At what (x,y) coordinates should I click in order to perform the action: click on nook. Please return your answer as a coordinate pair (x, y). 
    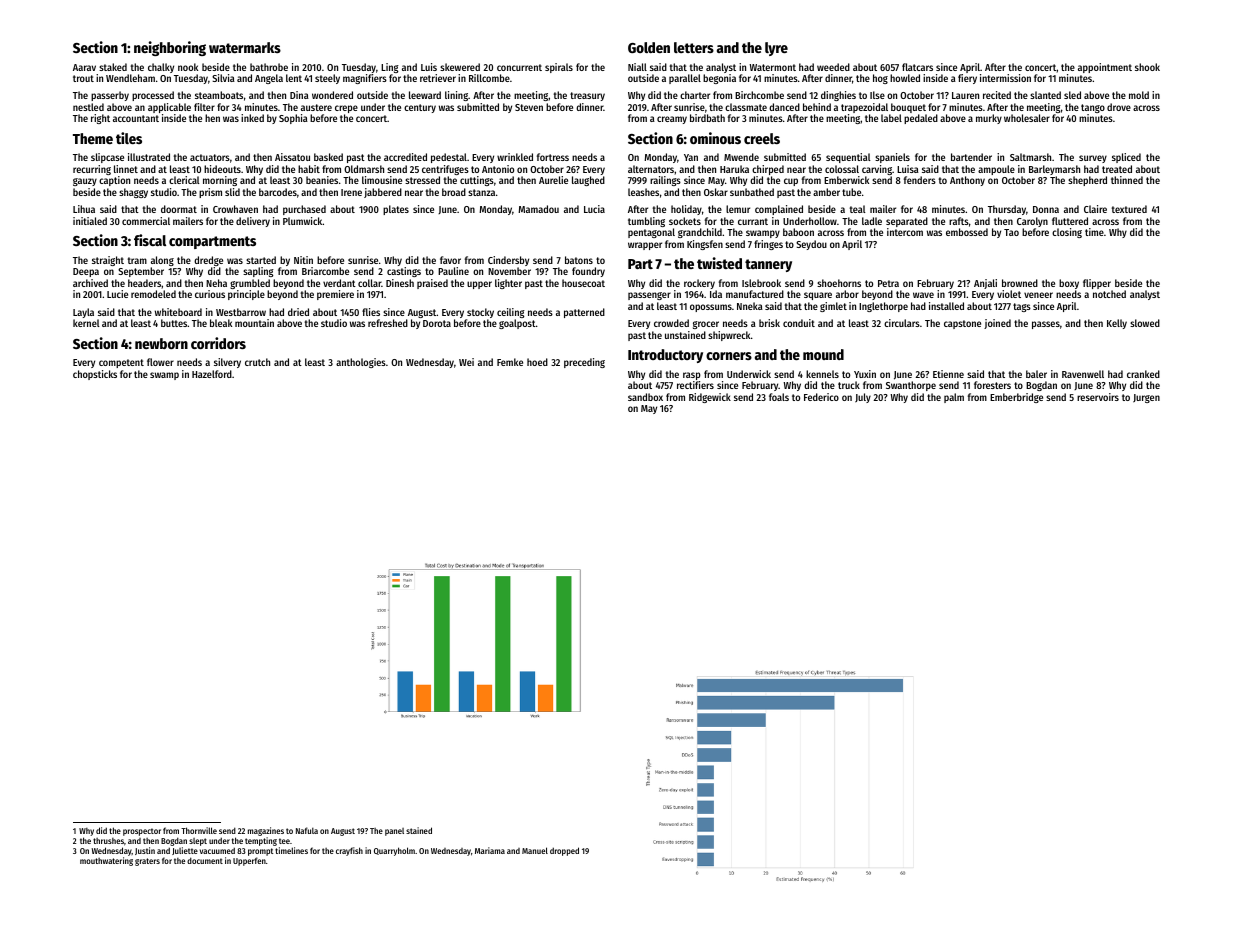
    Looking at the image, I should click on (188, 67).
